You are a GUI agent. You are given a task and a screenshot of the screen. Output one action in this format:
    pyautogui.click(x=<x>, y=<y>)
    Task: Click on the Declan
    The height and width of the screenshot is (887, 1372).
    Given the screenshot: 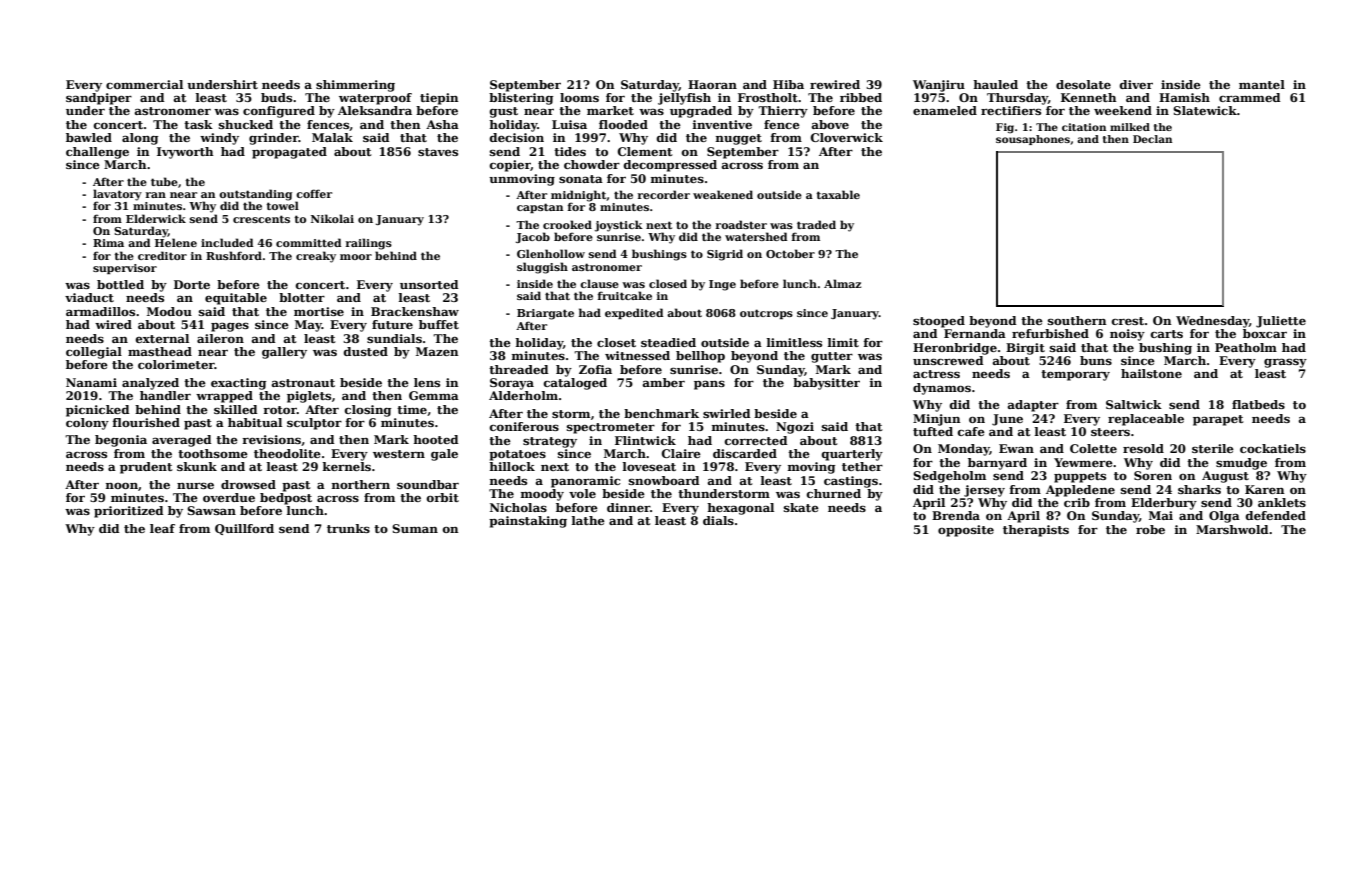 What is the action you would take?
    pyautogui.click(x=1152, y=139)
